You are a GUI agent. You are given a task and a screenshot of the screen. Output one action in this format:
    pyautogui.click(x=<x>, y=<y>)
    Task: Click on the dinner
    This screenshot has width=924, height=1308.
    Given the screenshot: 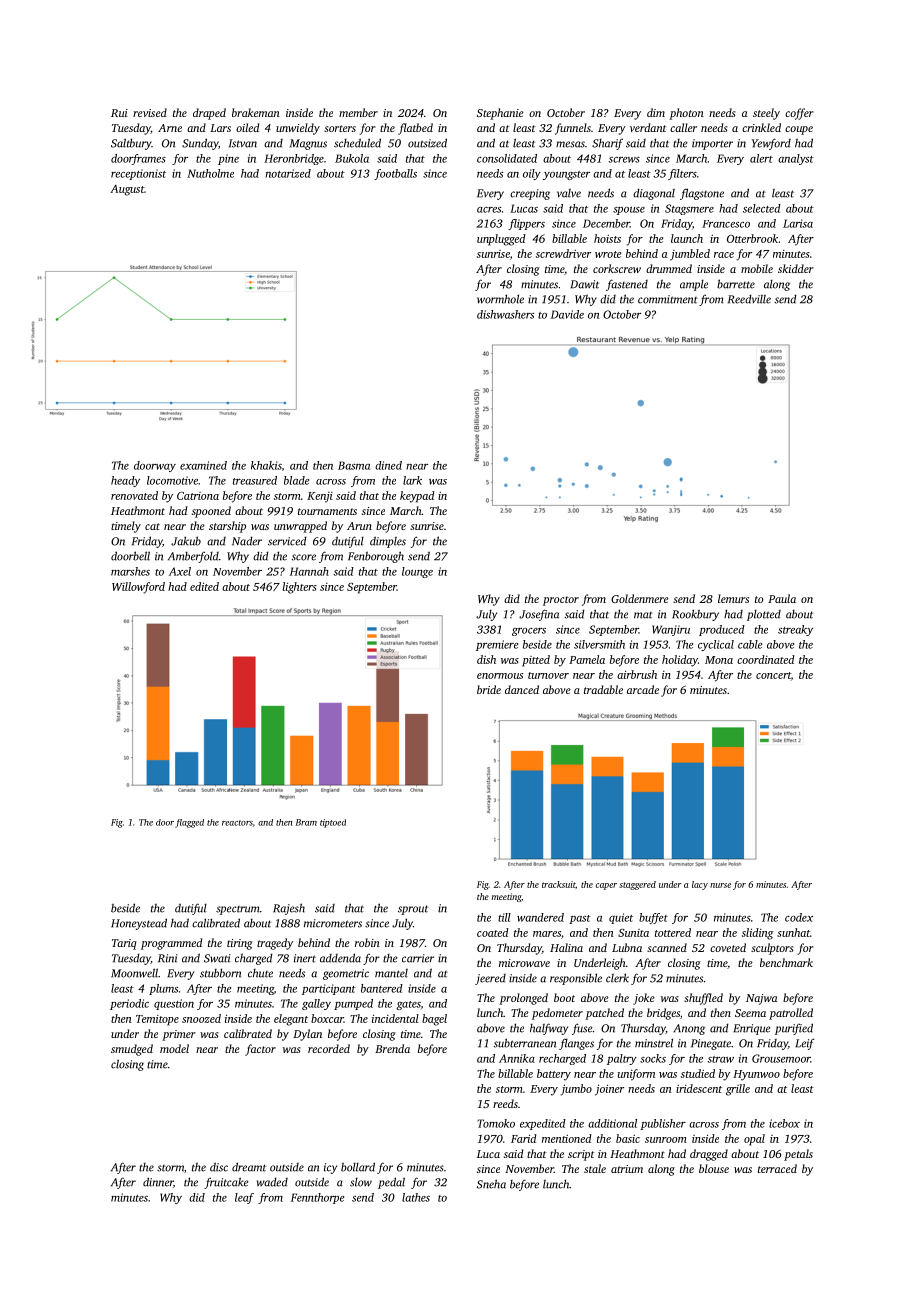 What is the action you would take?
    pyautogui.click(x=158, y=1182)
